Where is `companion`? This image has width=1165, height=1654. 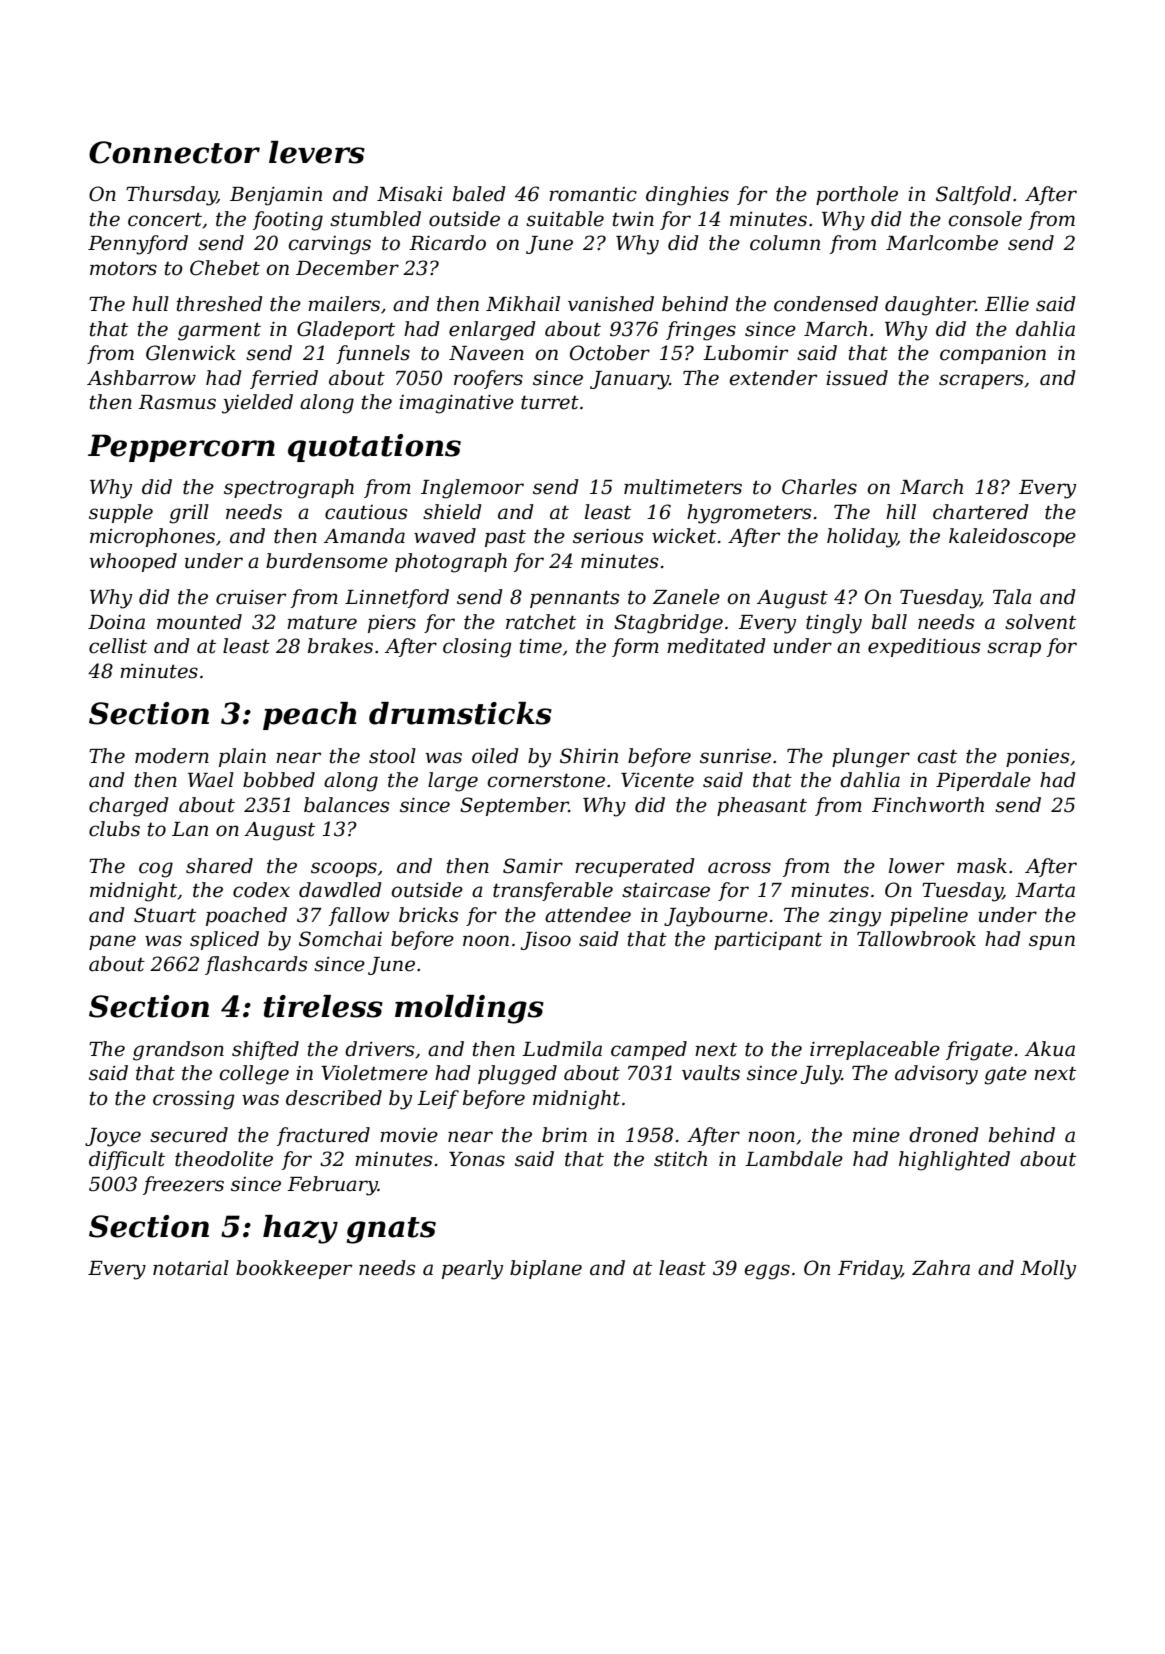
companion is located at coordinates (993, 355).
